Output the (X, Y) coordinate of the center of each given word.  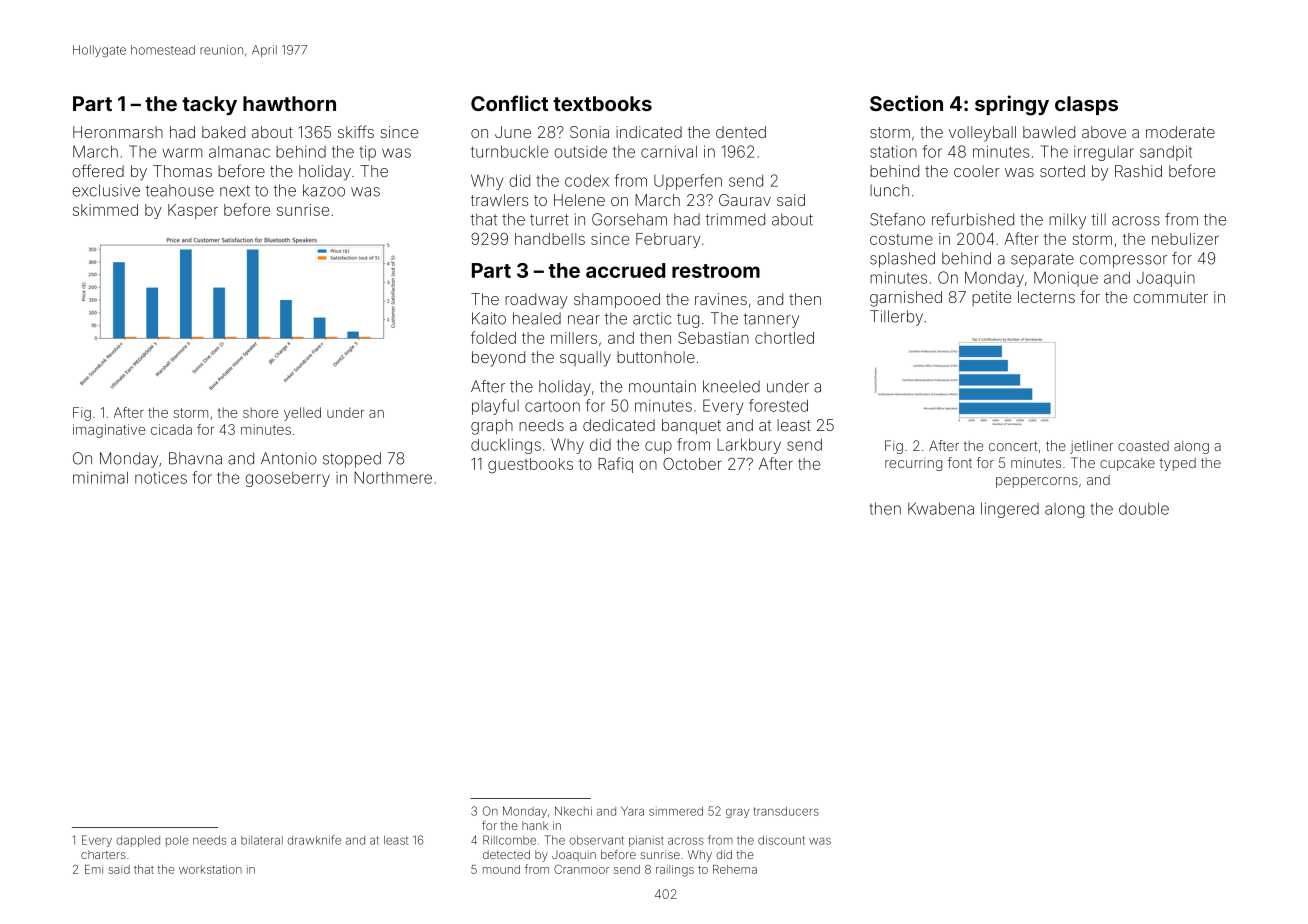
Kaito (489, 318)
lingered (1010, 510)
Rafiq (615, 465)
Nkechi (573, 811)
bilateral (262, 840)
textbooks (602, 103)
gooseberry (287, 479)
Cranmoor (581, 869)
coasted (1143, 446)
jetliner (1091, 447)
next (235, 191)
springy (1012, 105)
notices (161, 478)
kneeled (731, 386)
